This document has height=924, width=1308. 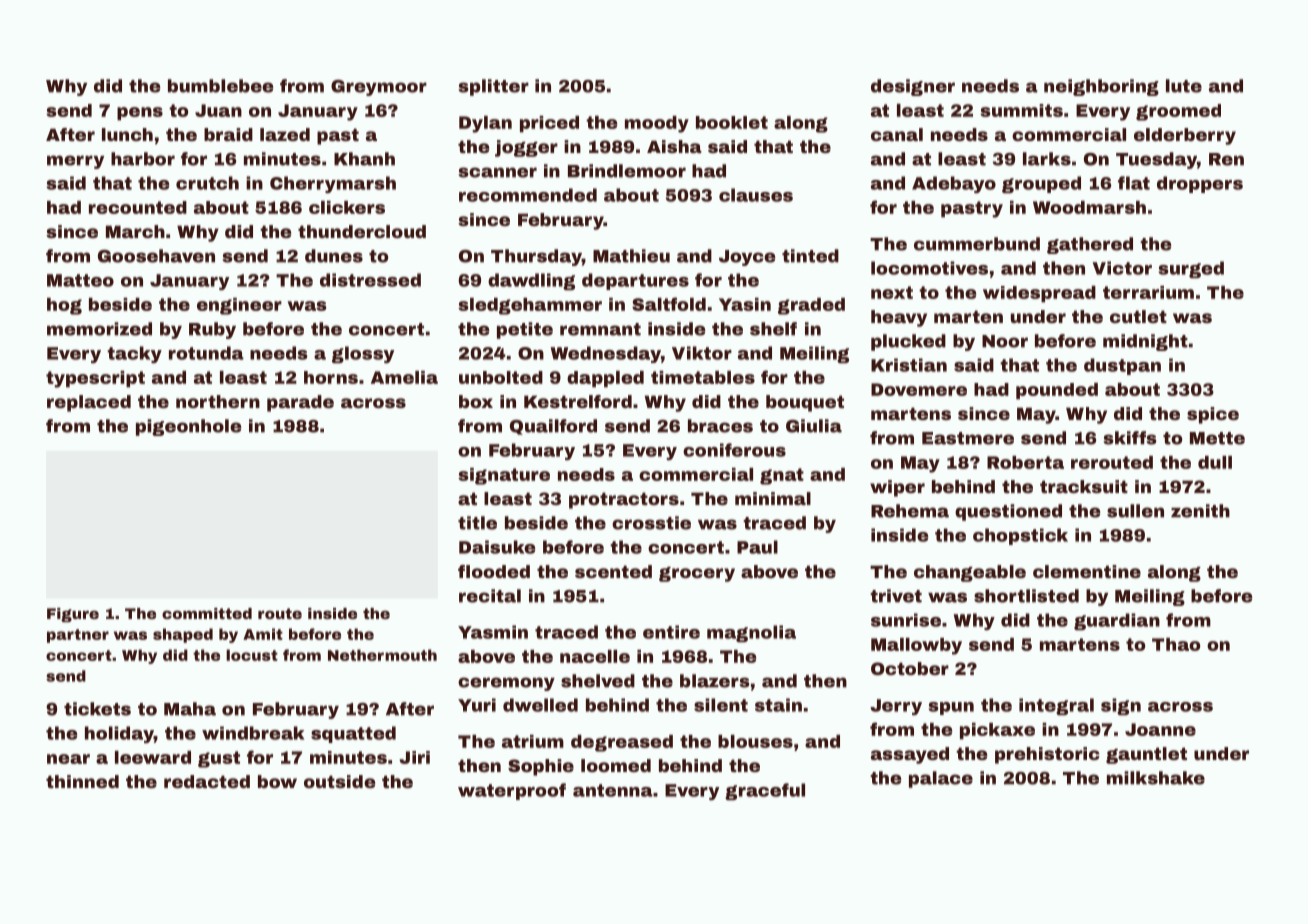 What do you see at coordinates (624, 500) in the document?
I see `protractors` at bounding box center [624, 500].
